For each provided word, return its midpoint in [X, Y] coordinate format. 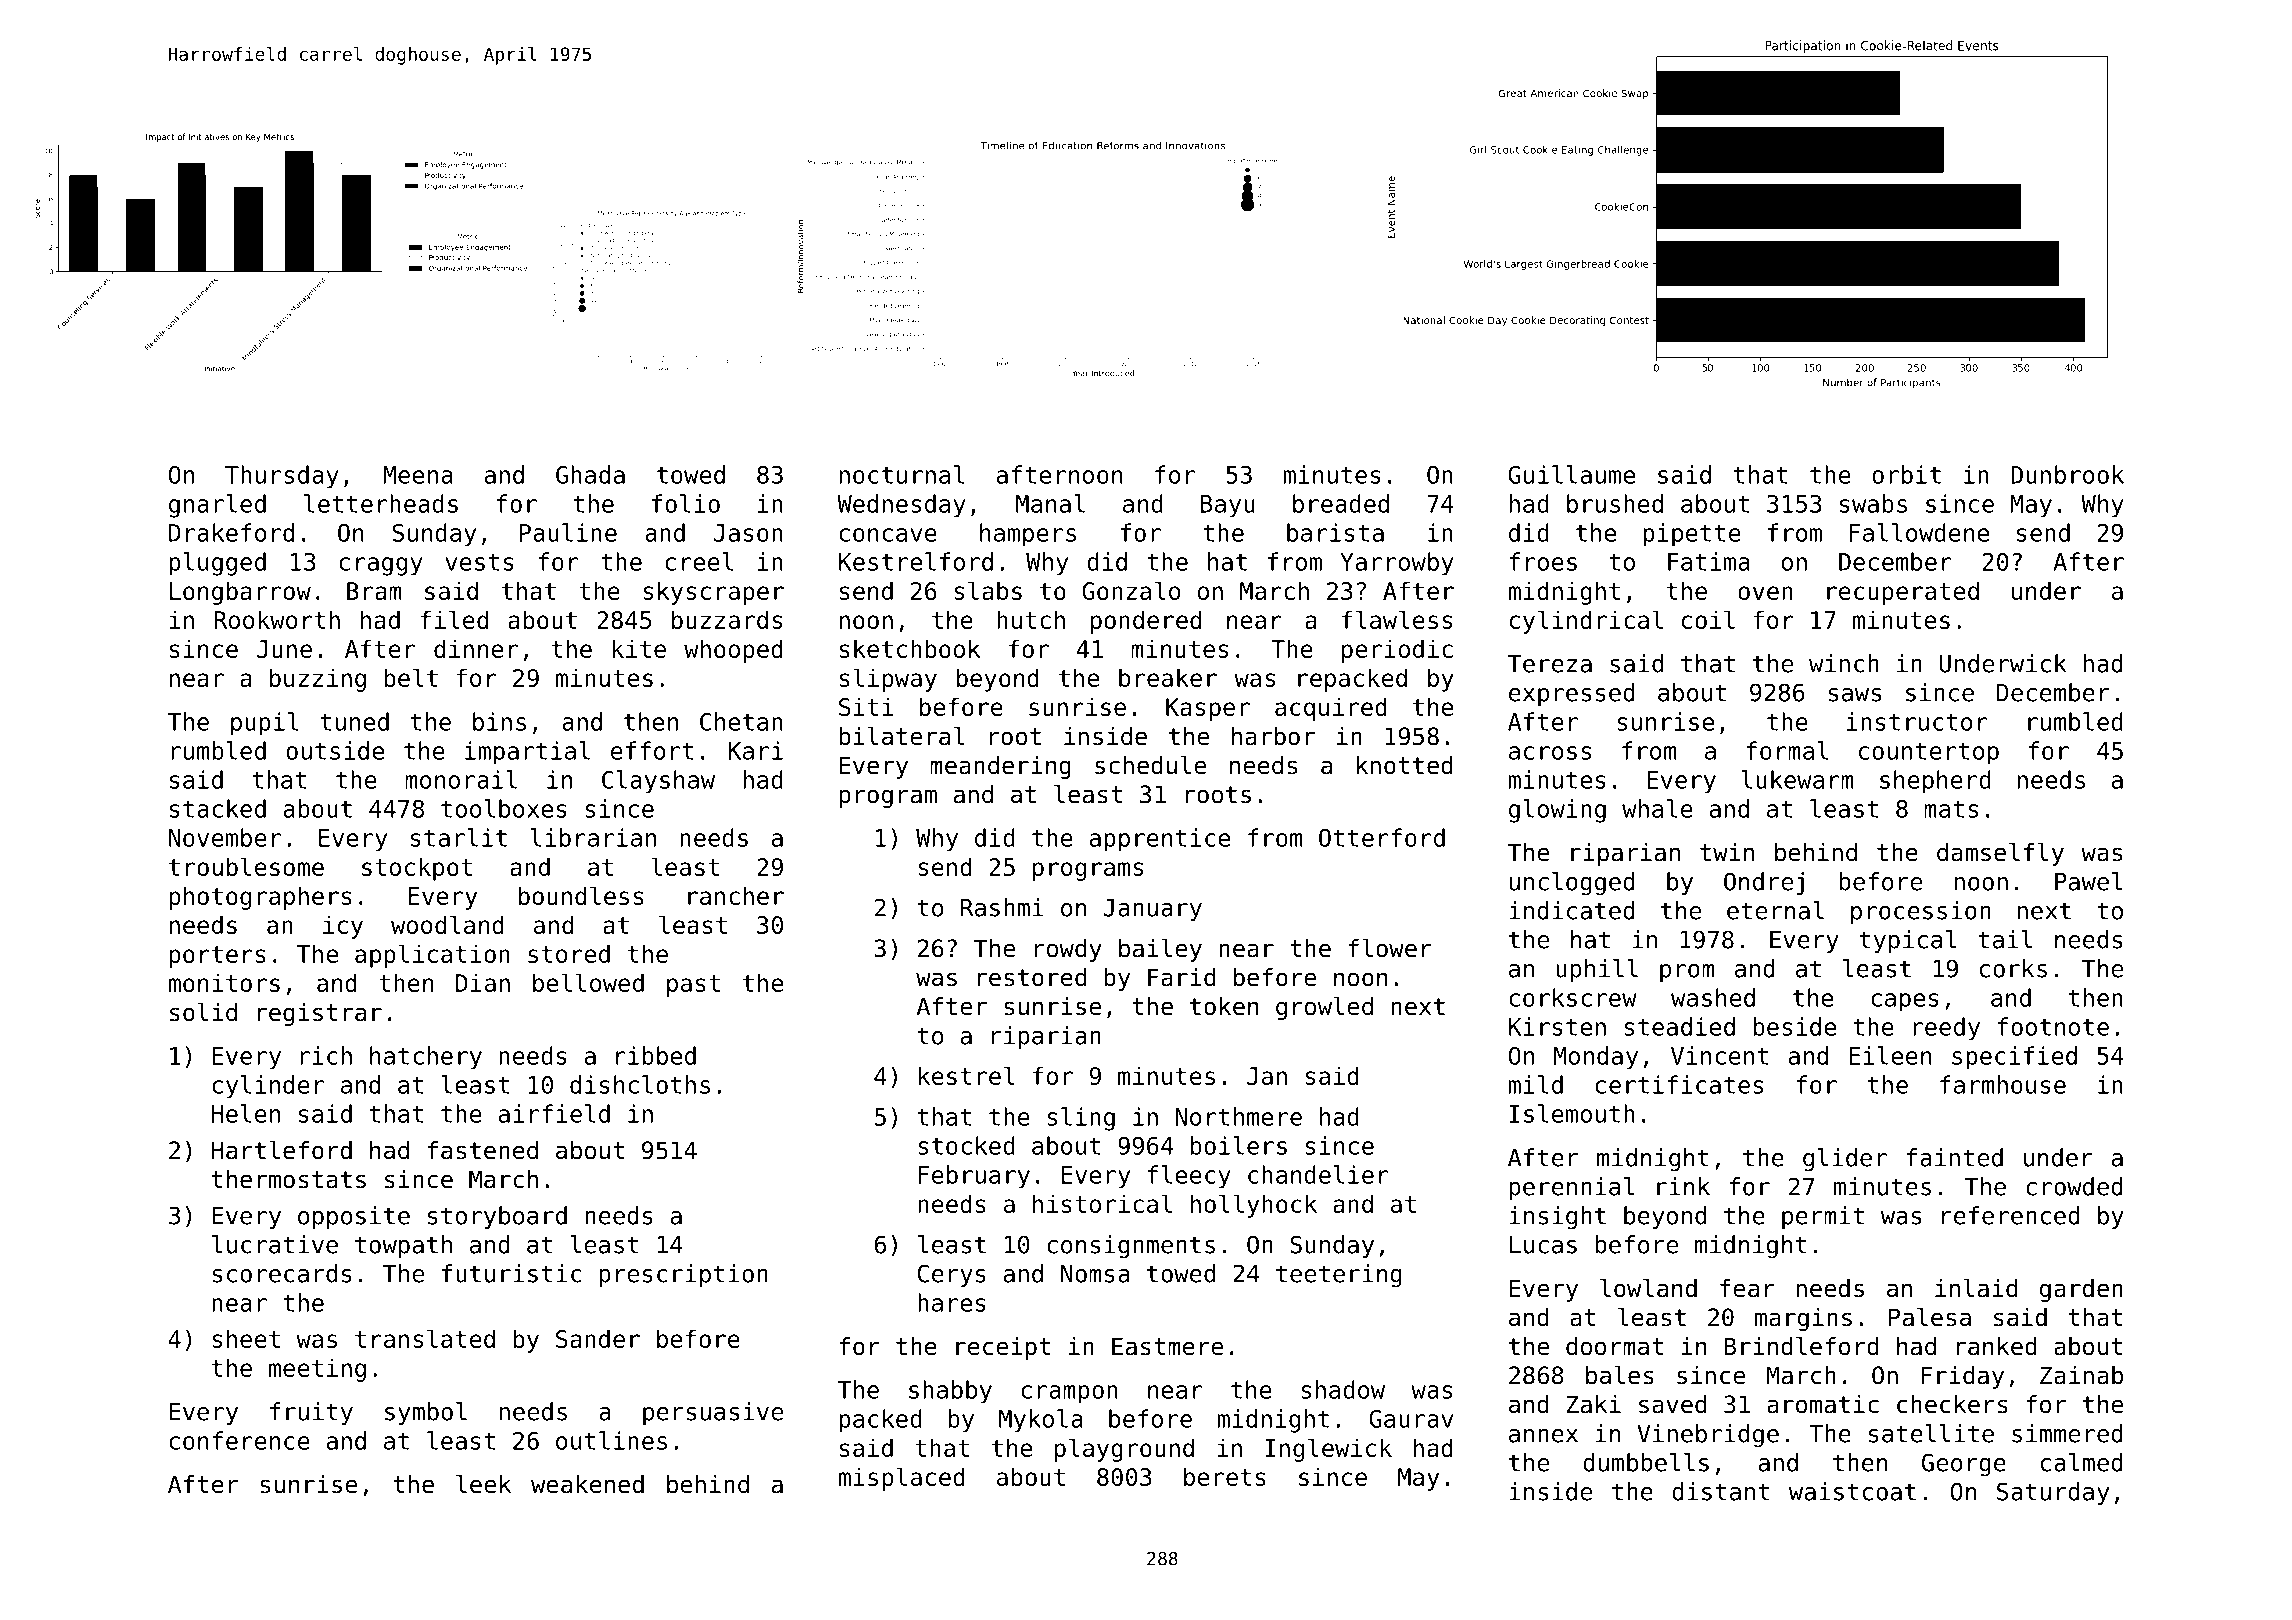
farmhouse [2003, 1084]
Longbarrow [240, 593]
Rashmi [1002, 907]
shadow [1343, 1389]
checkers [1952, 1404]
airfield [554, 1113]
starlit [459, 837]
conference [240, 1440]
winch [1844, 663]
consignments [1131, 1247]
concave [888, 535]
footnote [2053, 1026]
